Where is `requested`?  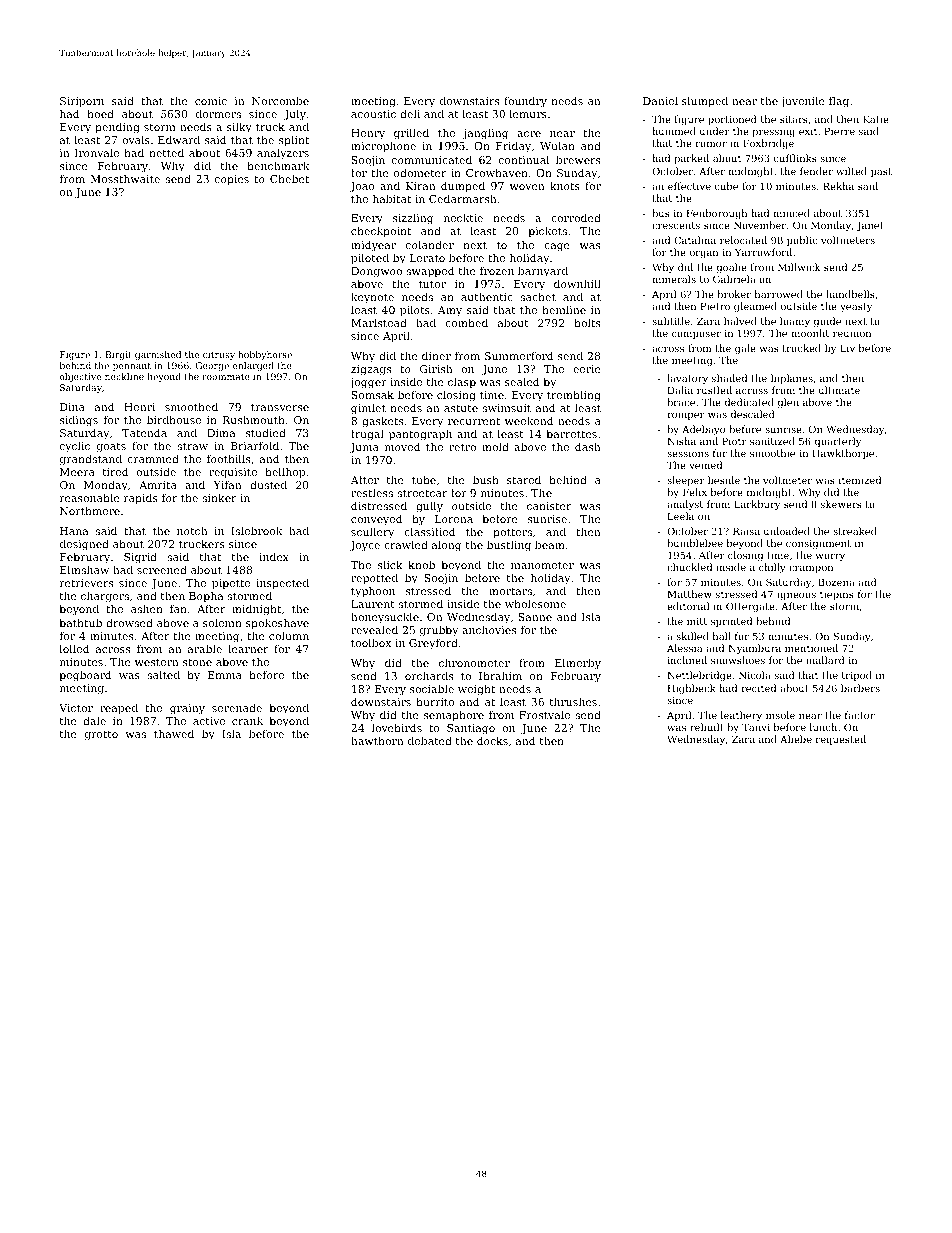
requested is located at coordinates (841, 740).
